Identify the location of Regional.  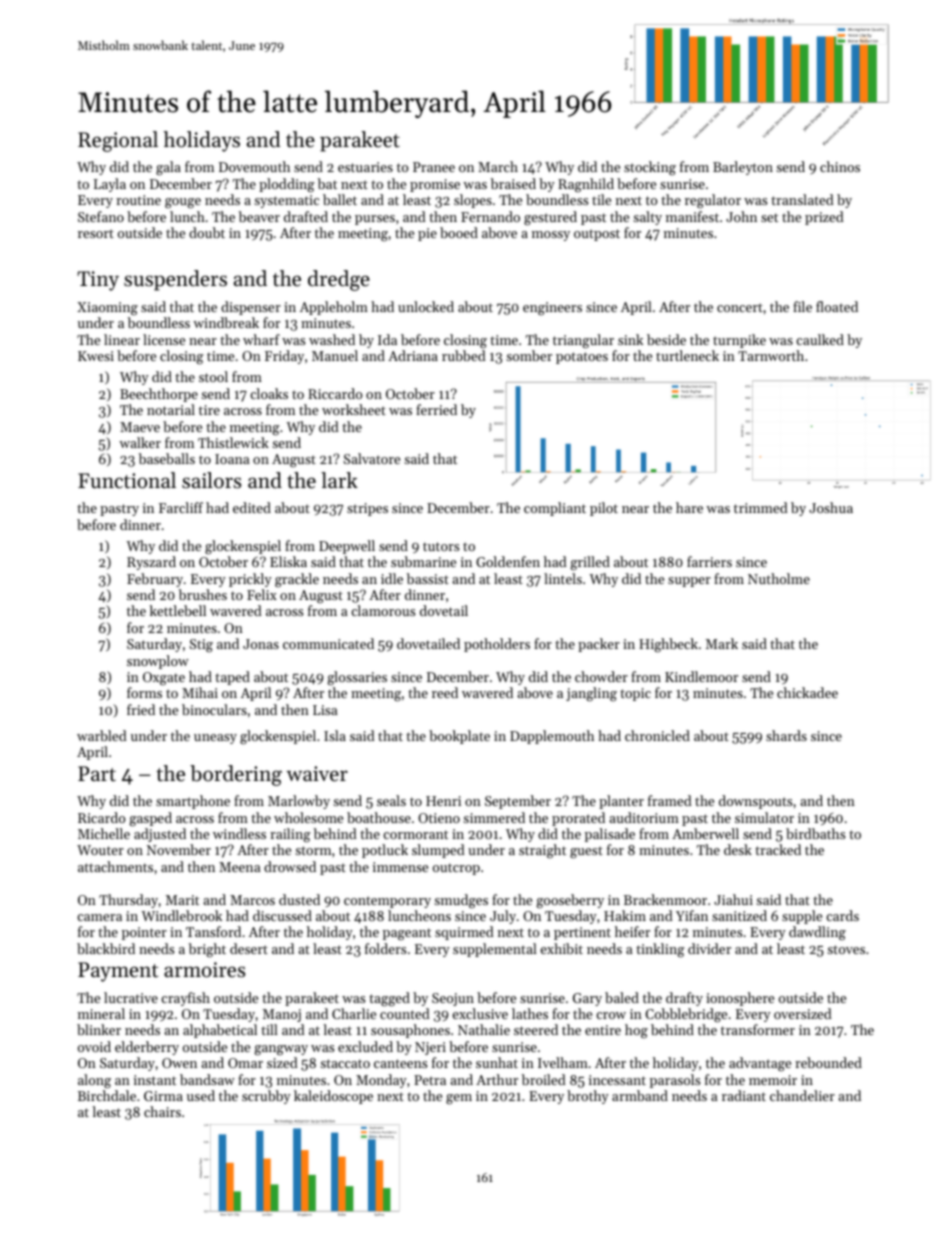
(118, 141).
